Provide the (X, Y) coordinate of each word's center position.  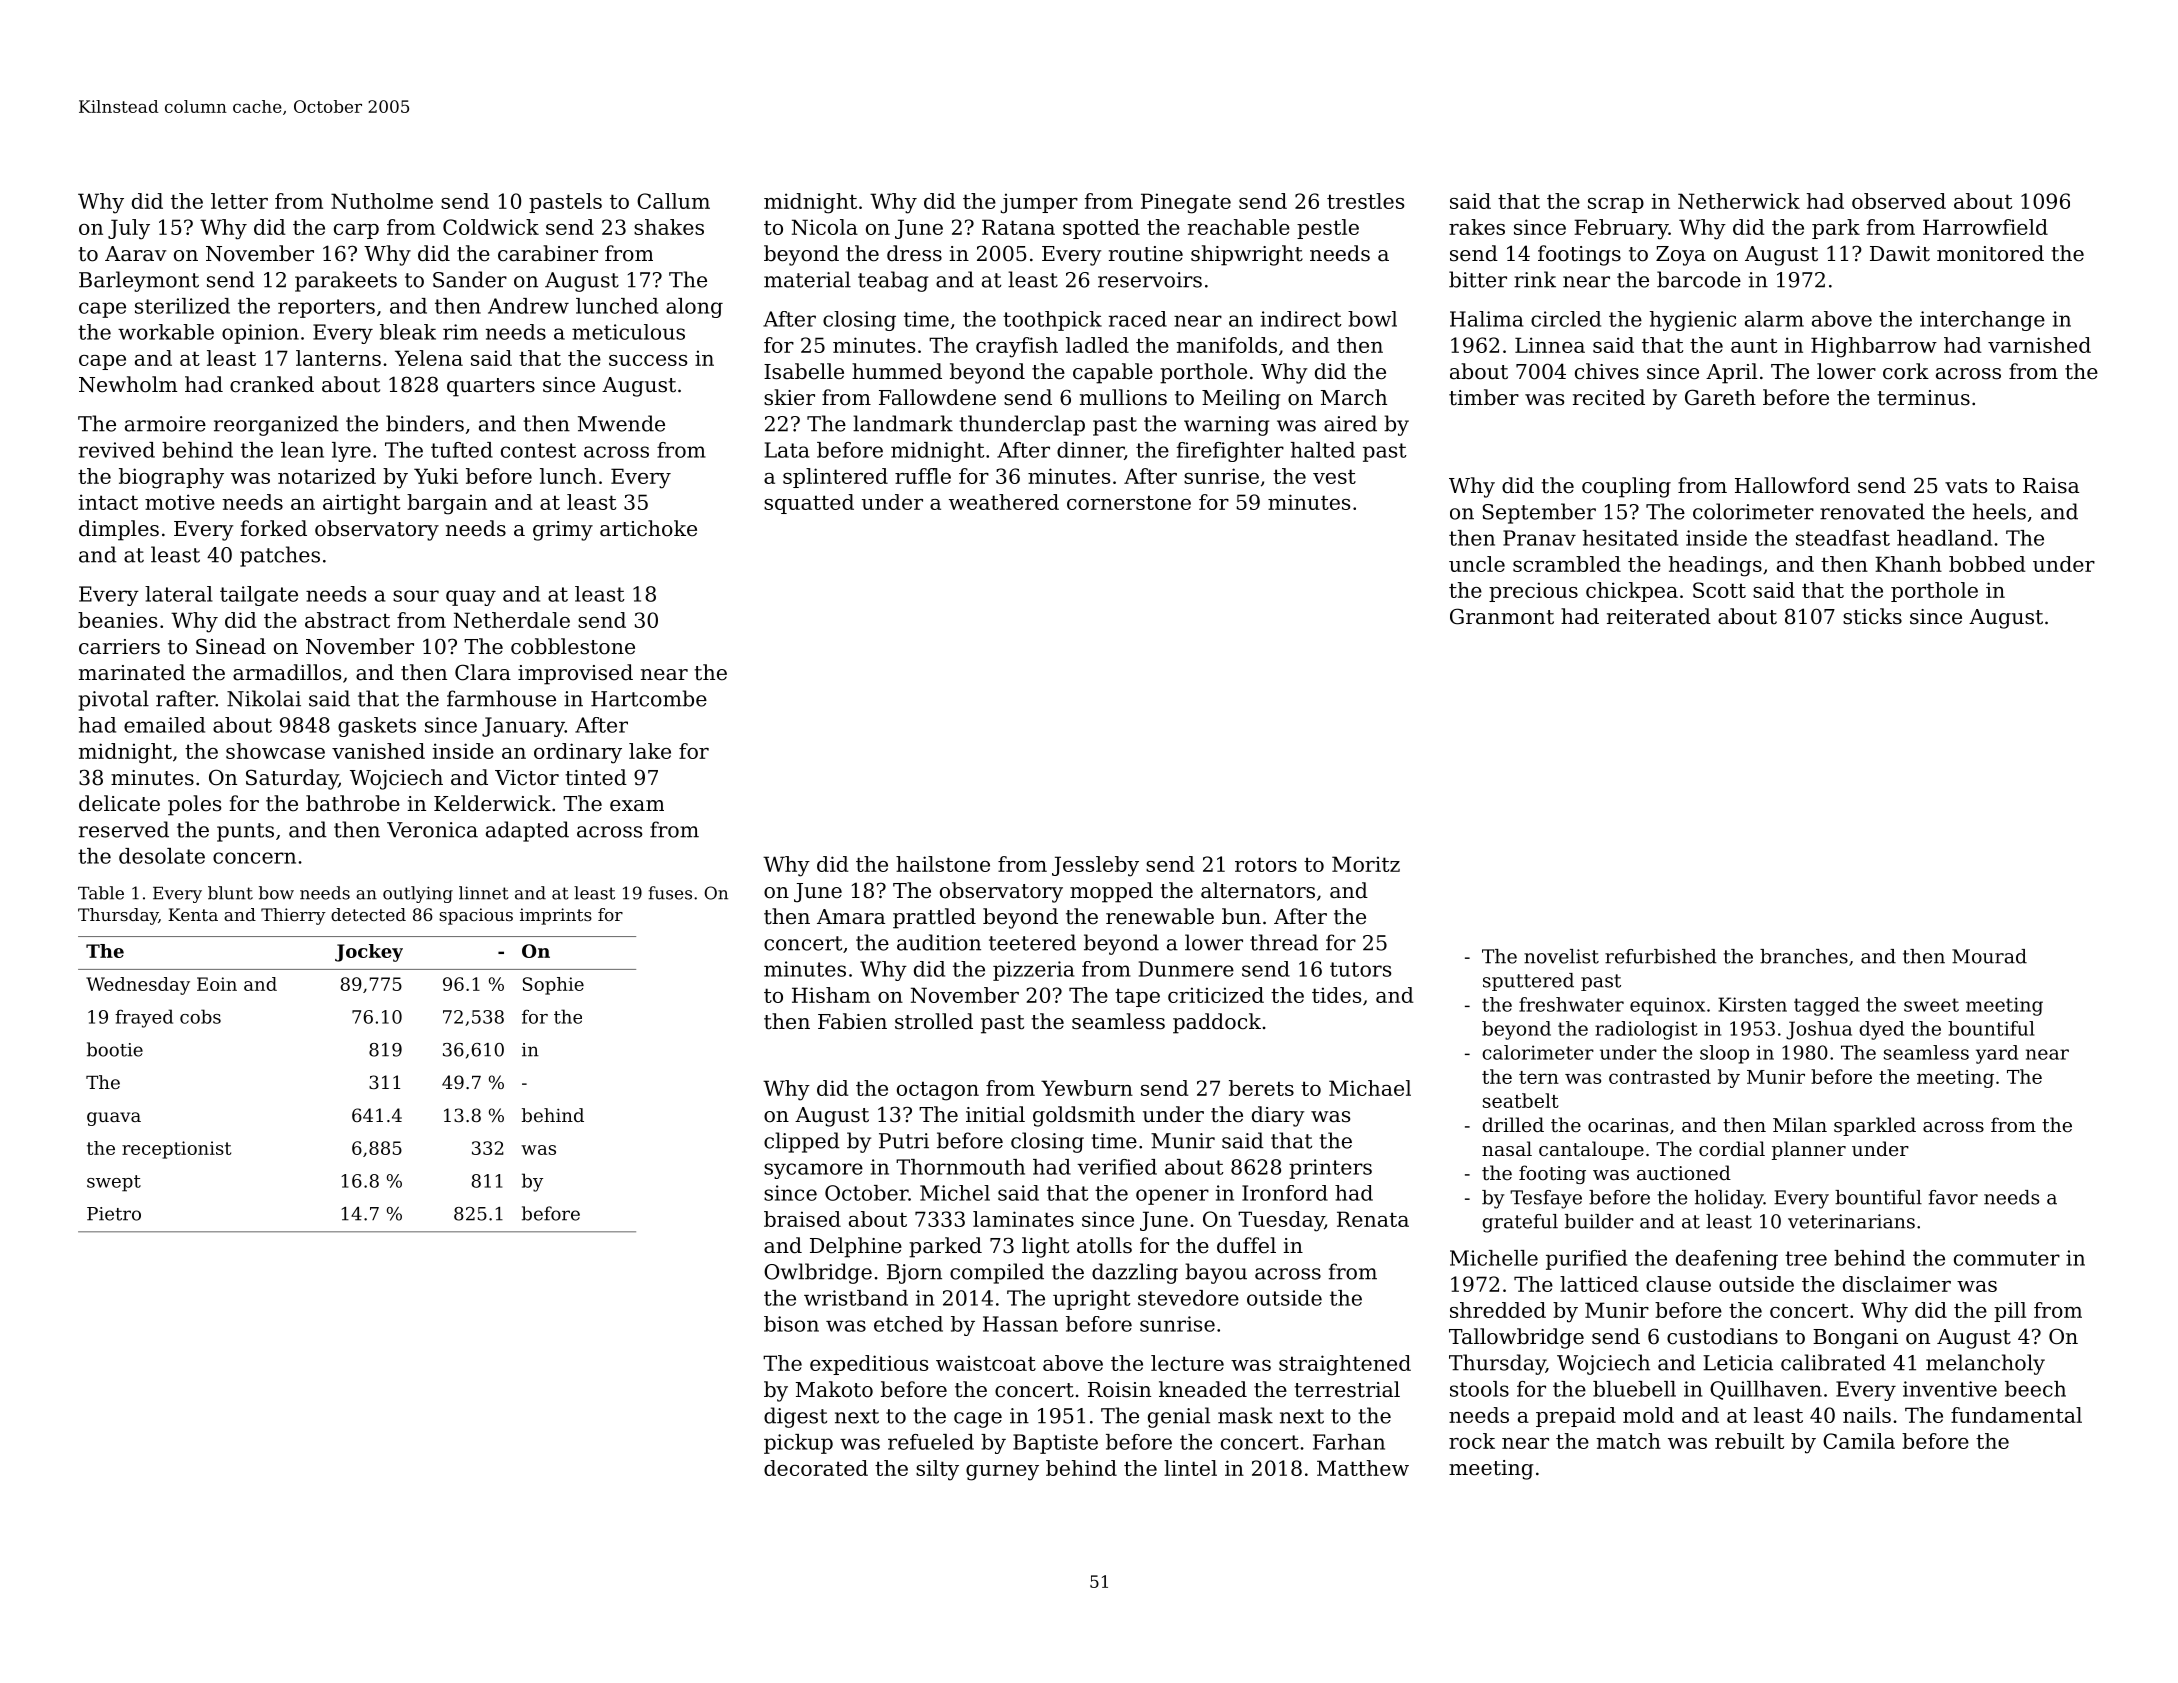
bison (791, 1324)
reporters (326, 308)
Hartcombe (649, 698)
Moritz (1366, 864)
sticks (1872, 616)
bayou (1216, 1273)
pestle (1328, 229)
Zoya (1681, 256)
